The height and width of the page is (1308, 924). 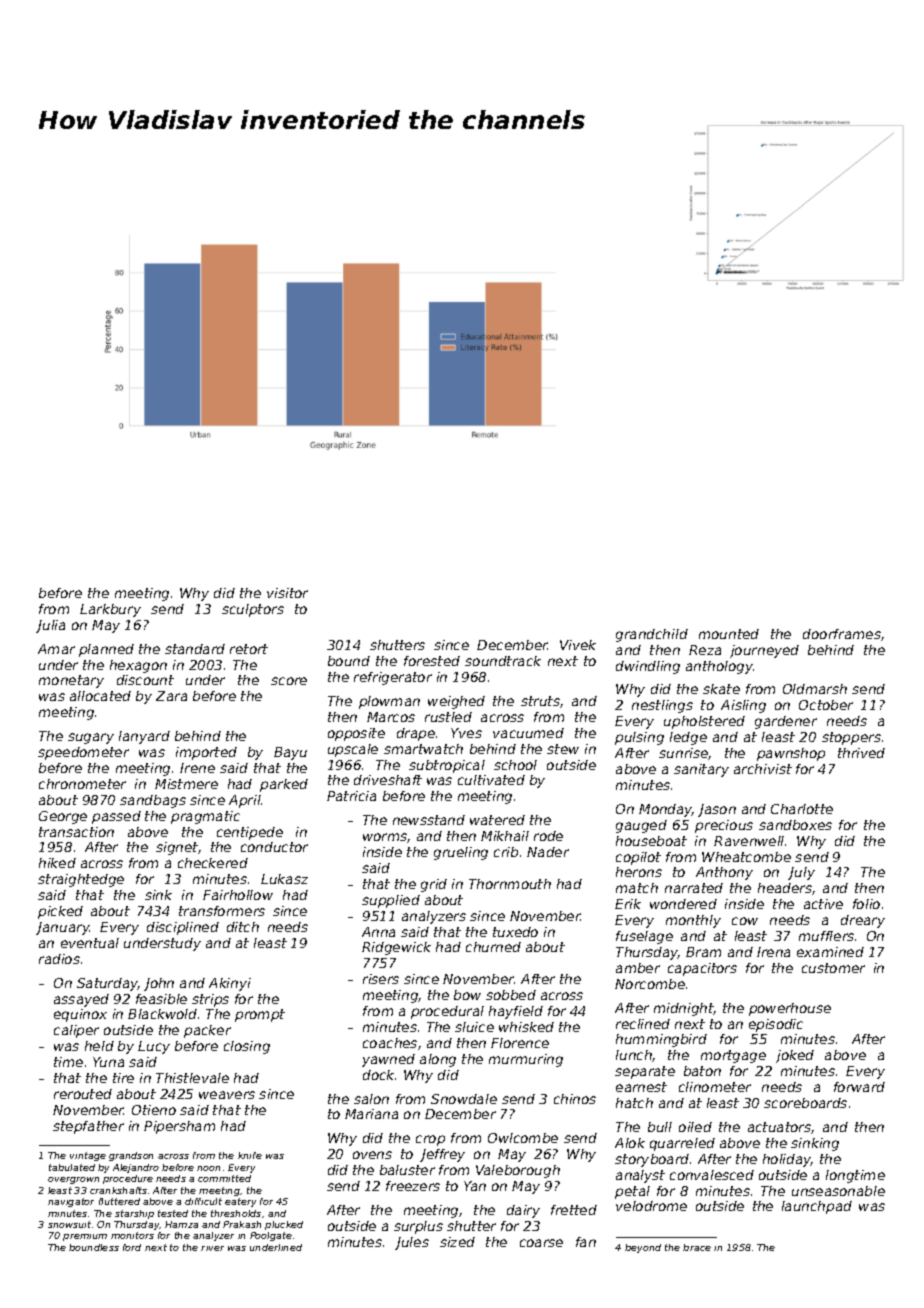 I want to click on copilot, so click(x=638, y=858).
